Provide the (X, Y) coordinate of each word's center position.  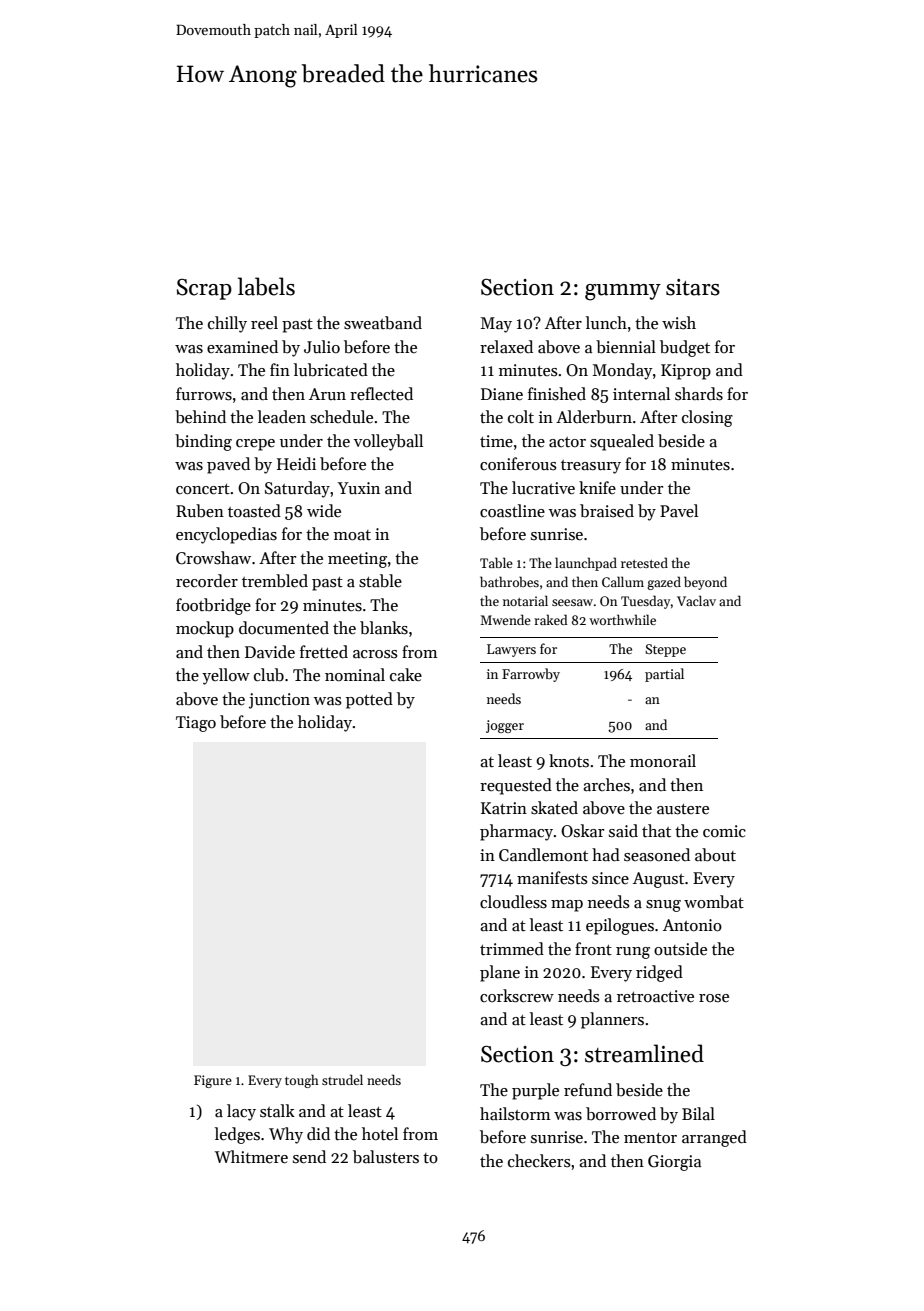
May (496, 325)
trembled (275, 581)
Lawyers (511, 650)
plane (500, 973)
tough (302, 1081)
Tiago (196, 724)
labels (266, 286)
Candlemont (543, 855)
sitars (693, 287)
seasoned (657, 855)
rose (714, 998)
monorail (663, 761)
